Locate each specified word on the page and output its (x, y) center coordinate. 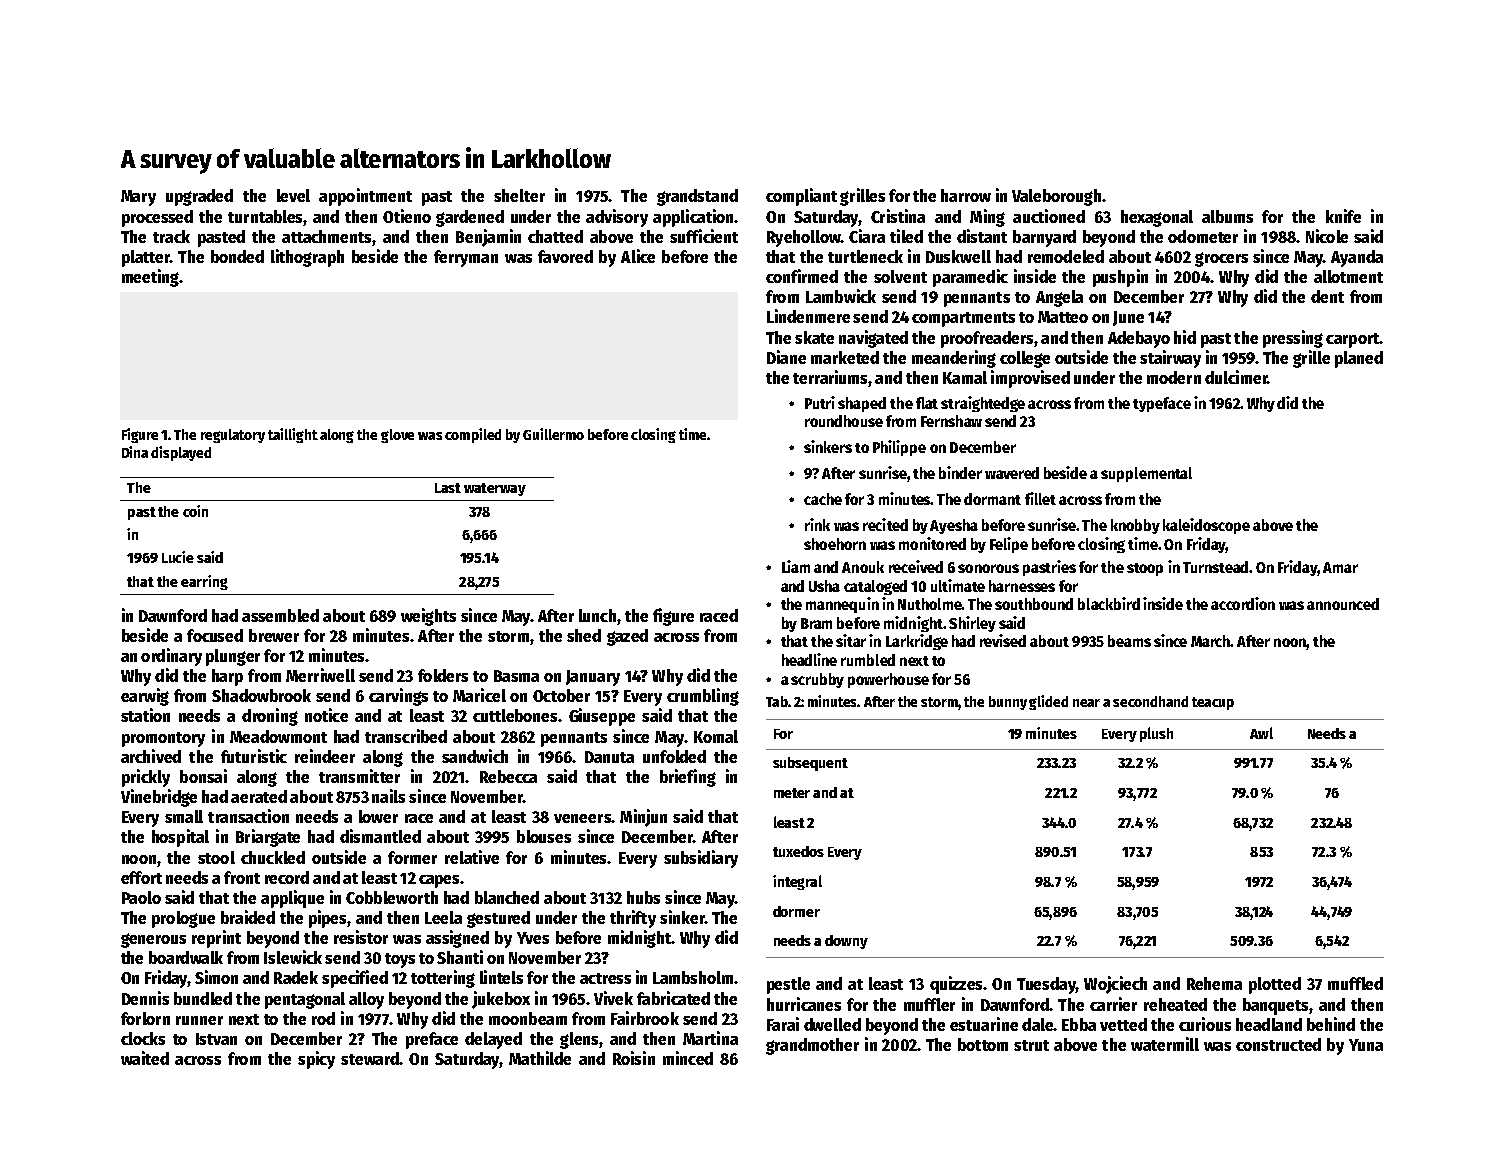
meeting (150, 278)
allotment (1348, 276)
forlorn (145, 1018)
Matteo (1063, 317)
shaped (862, 404)
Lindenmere (808, 316)
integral (797, 882)
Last (448, 488)
